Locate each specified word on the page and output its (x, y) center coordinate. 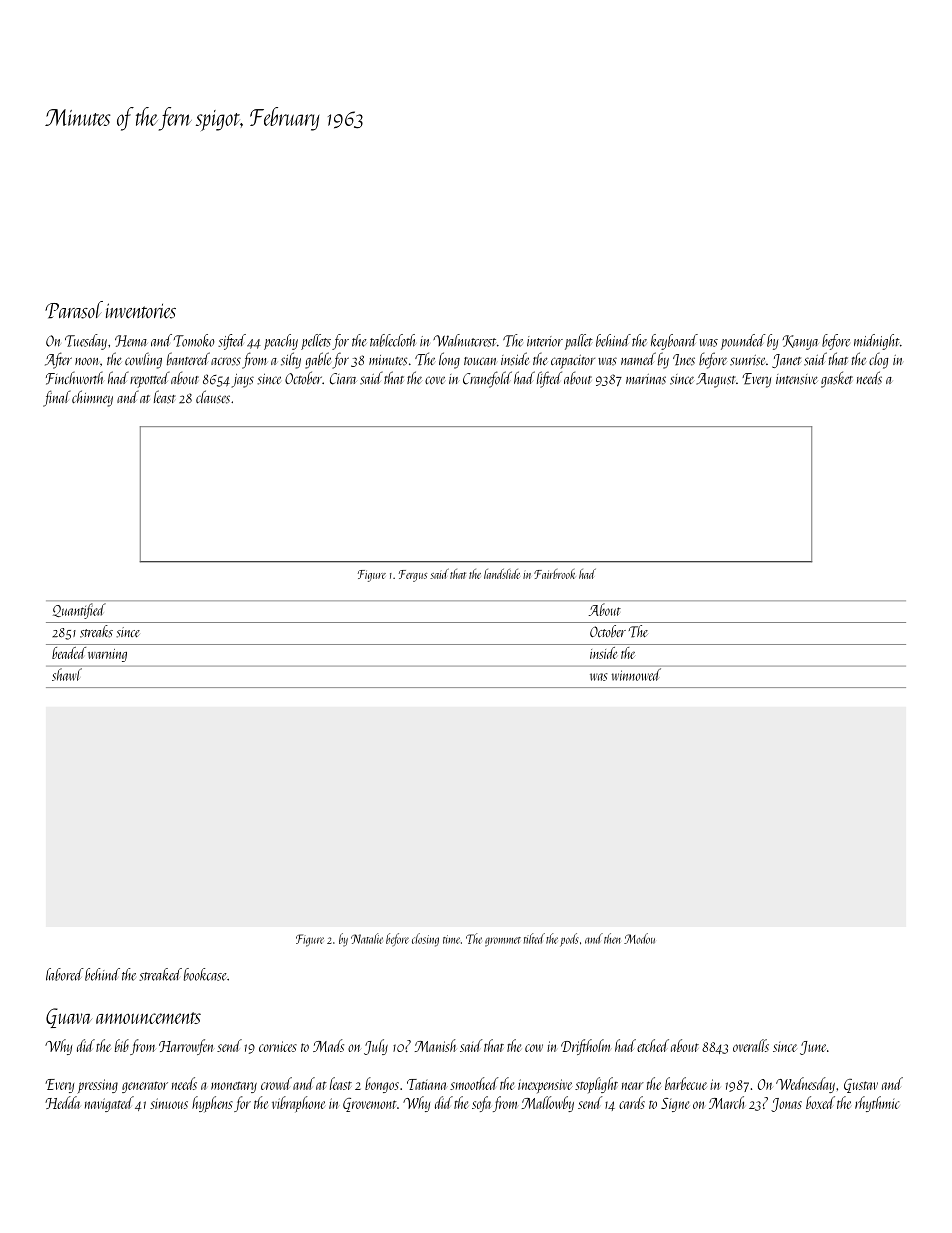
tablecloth (393, 340)
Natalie (367, 938)
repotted (150, 379)
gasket (837, 379)
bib (122, 1045)
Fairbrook (554, 574)
